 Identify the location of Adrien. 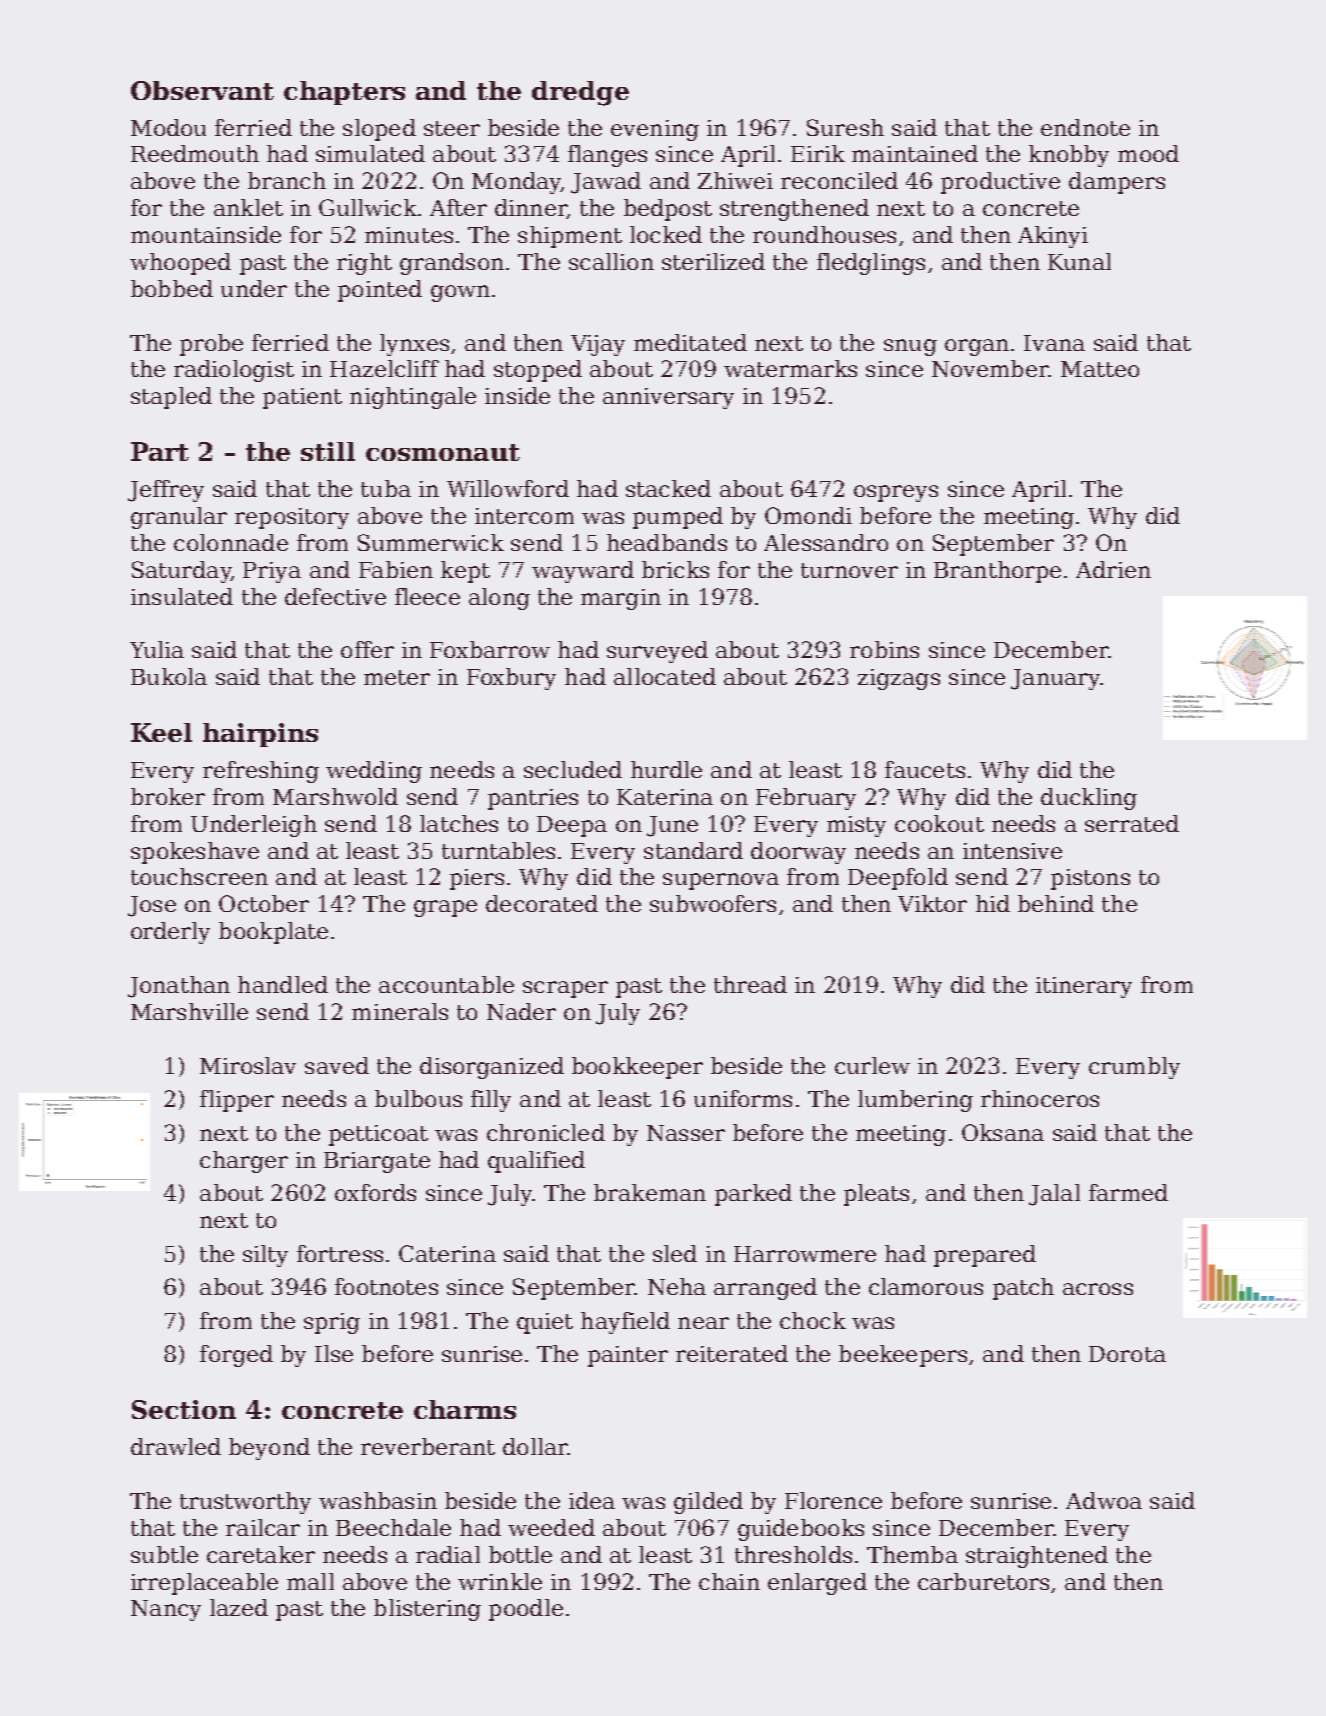
(1113, 569).
